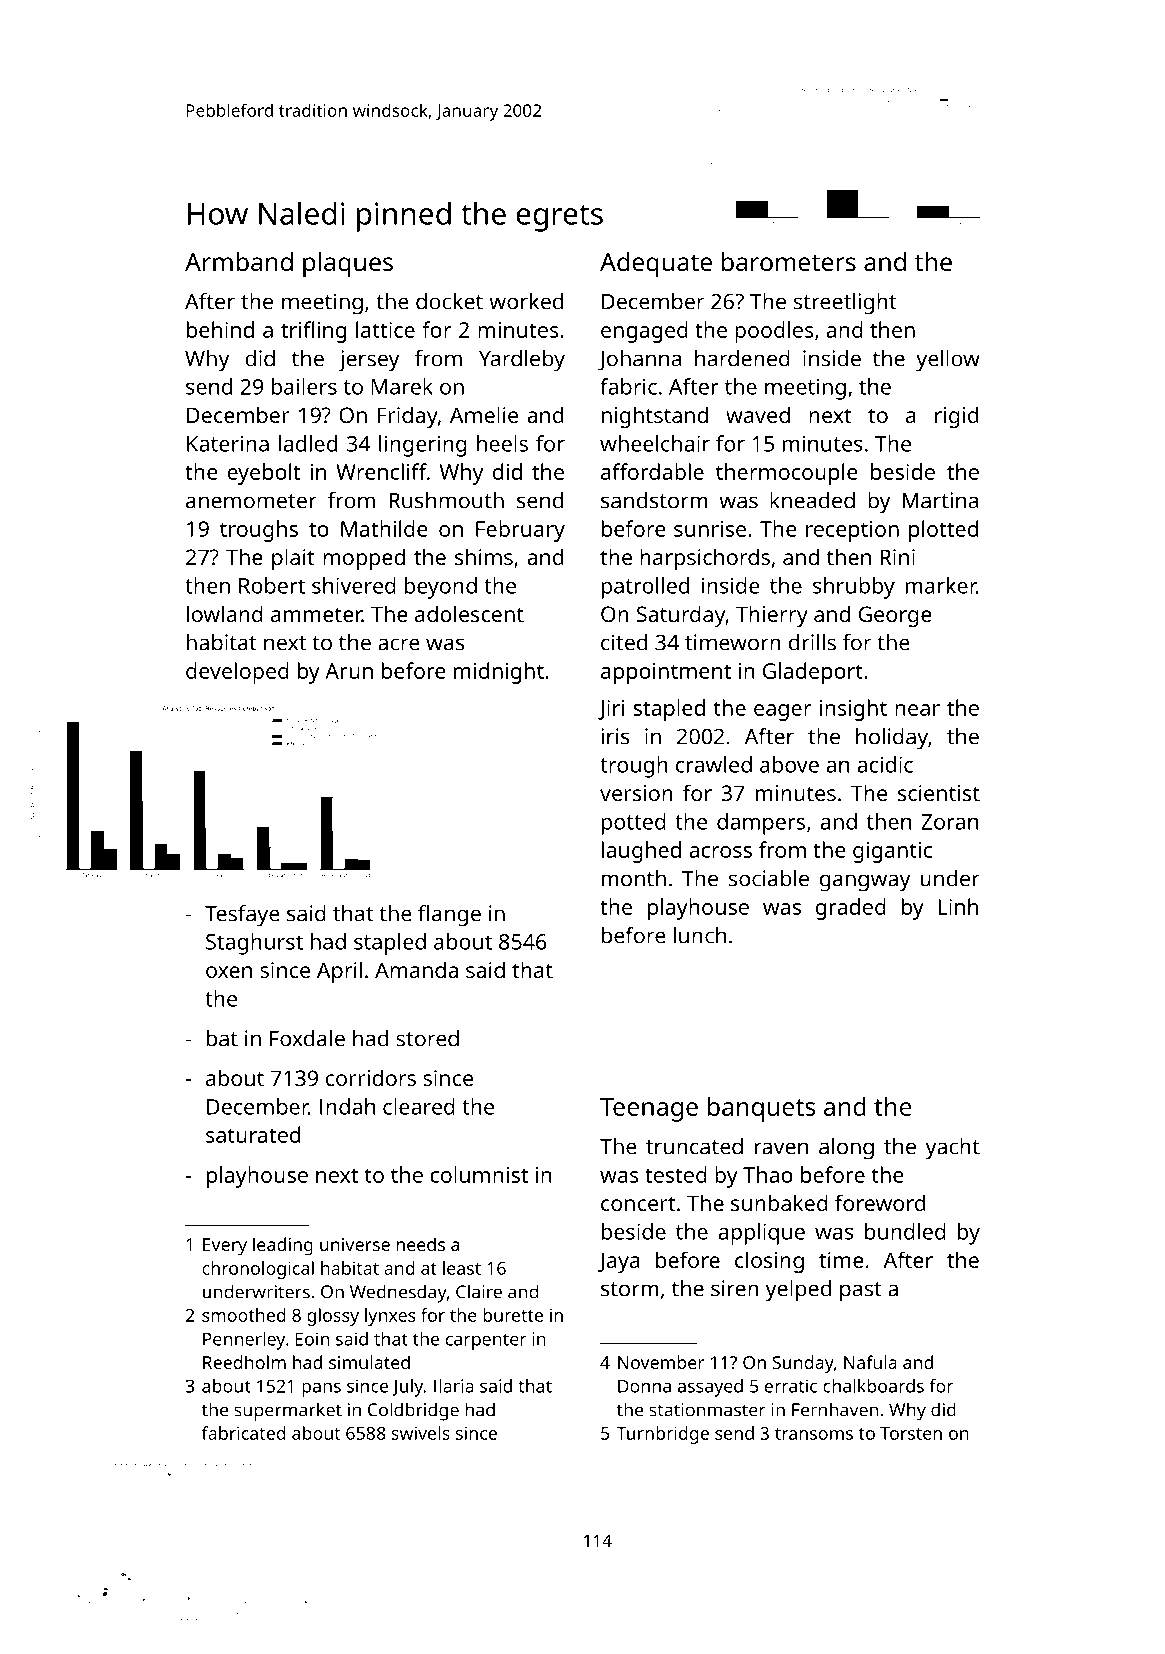  Describe the element at coordinates (700, 935) in the screenshot. I see `lunch` at that location.
